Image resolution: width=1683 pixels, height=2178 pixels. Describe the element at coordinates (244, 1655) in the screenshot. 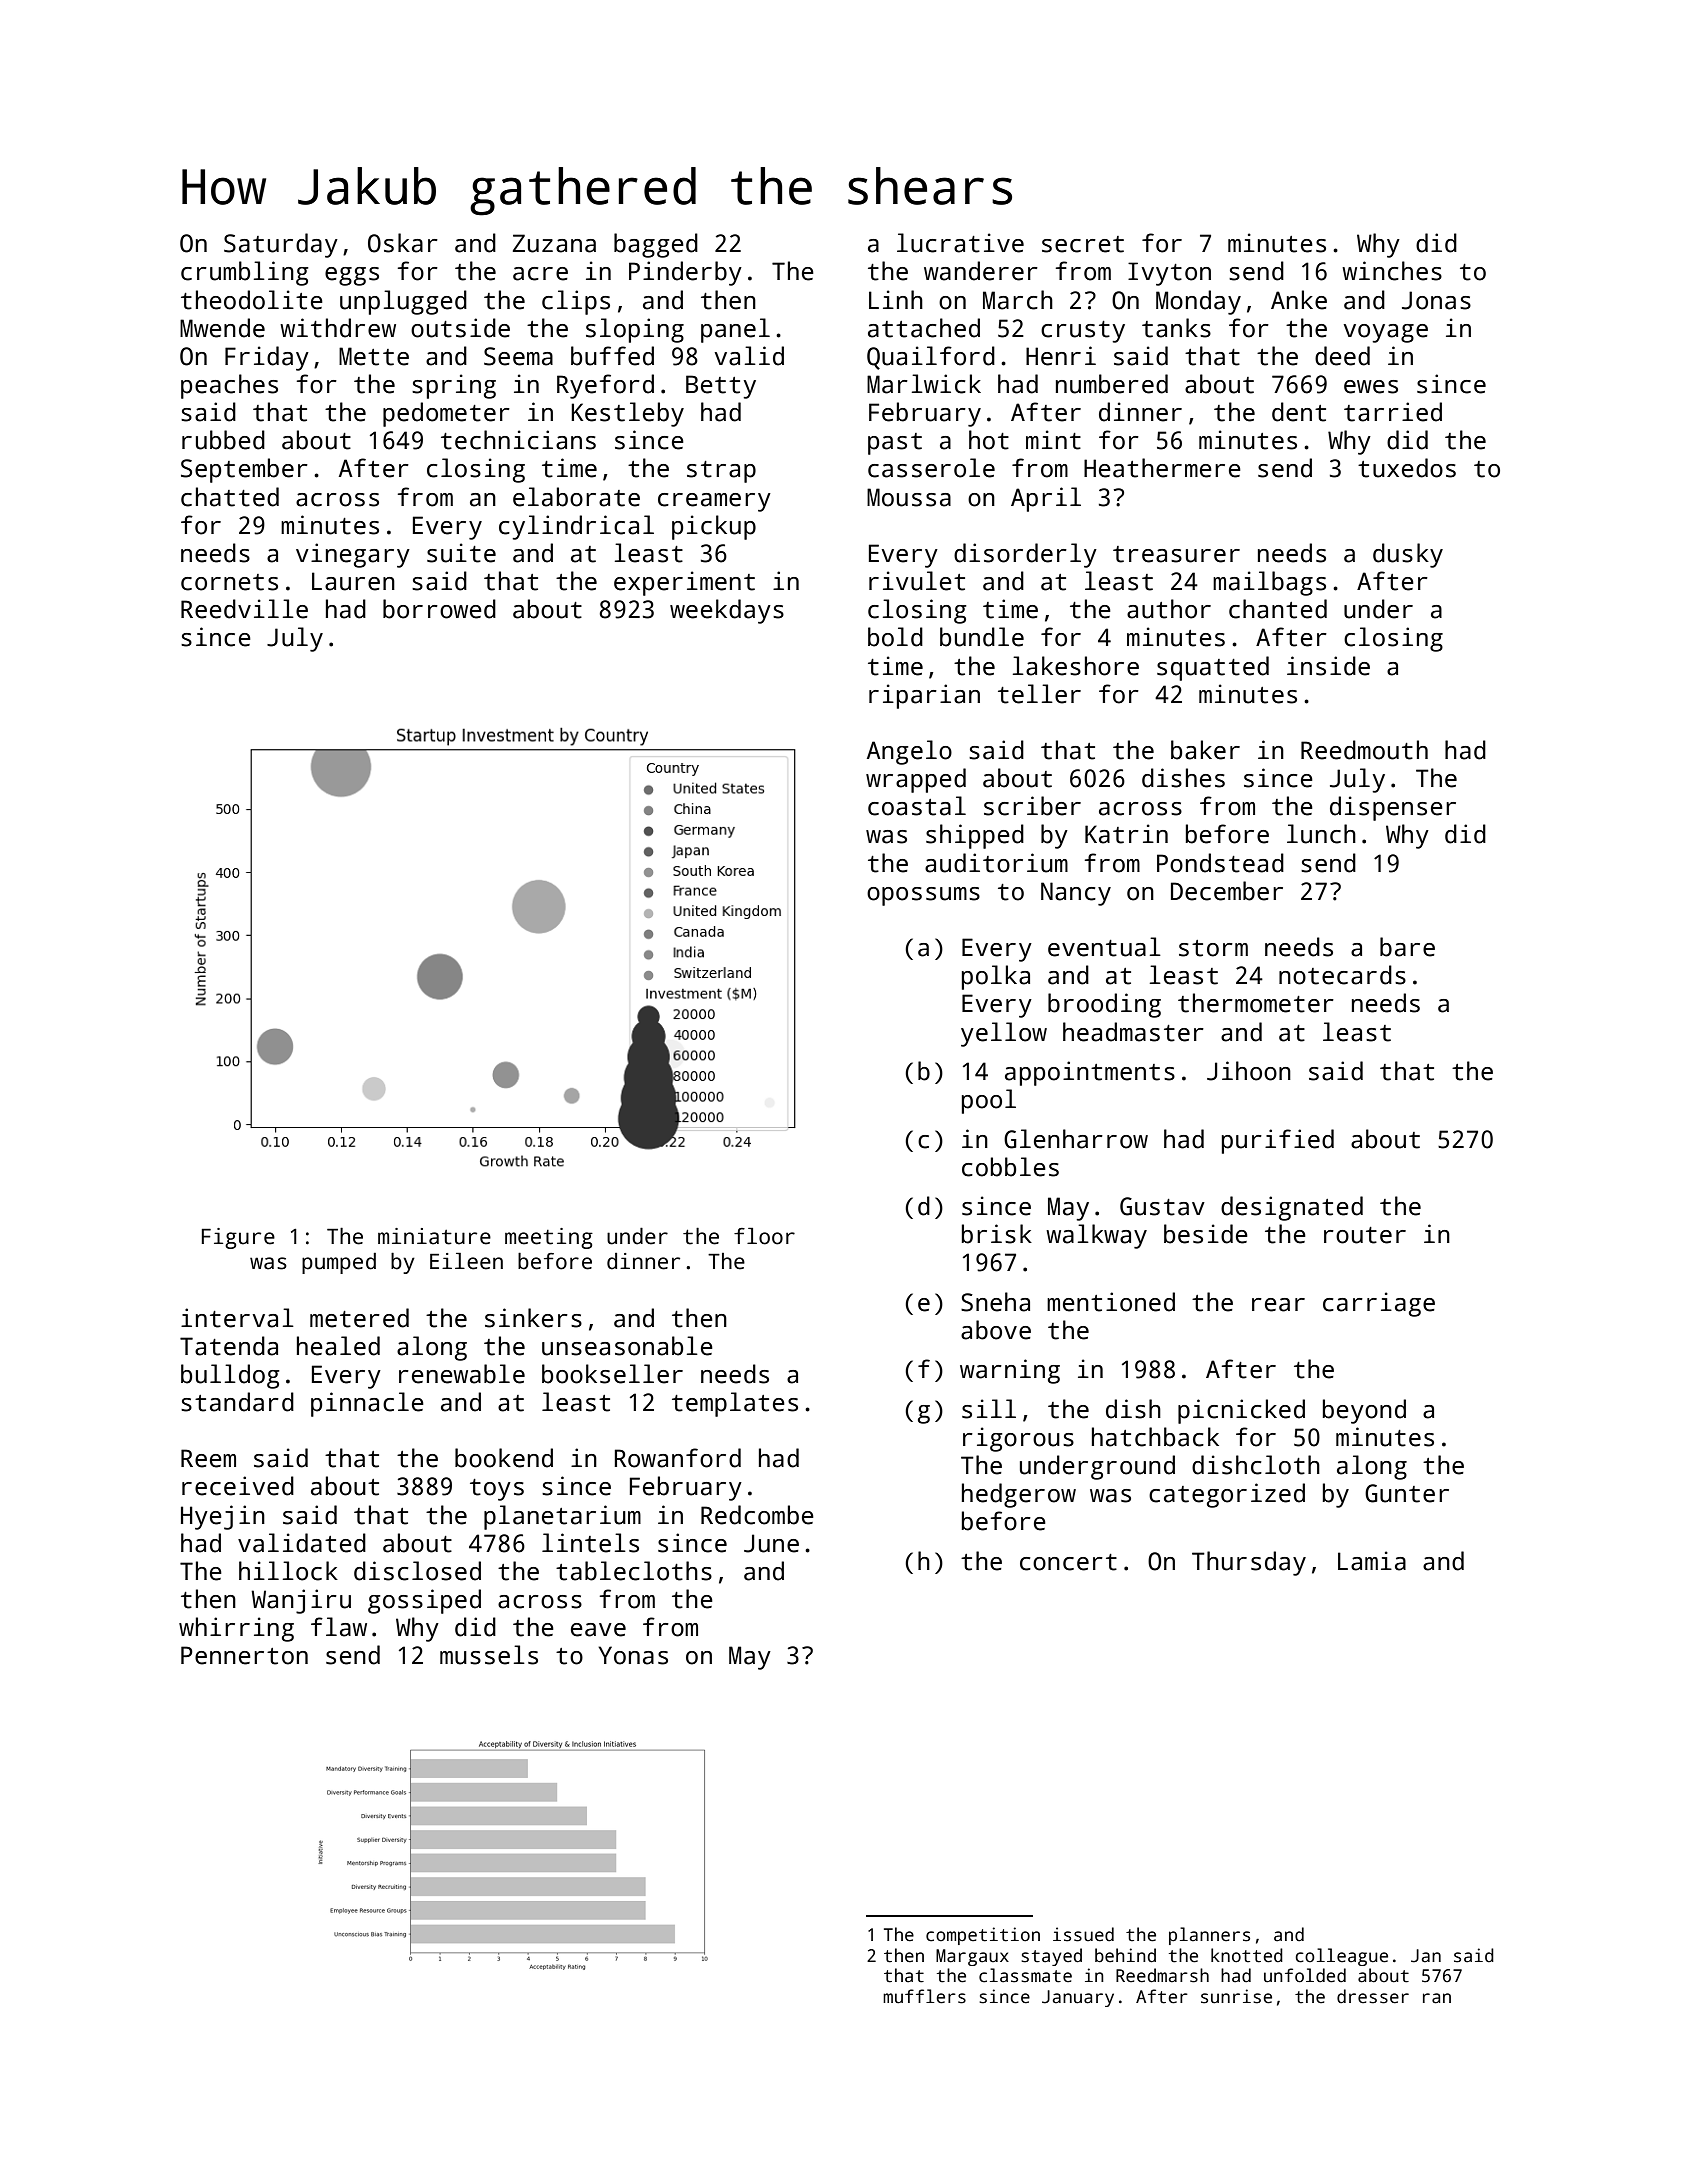

I see `Pennerton` at that location.
